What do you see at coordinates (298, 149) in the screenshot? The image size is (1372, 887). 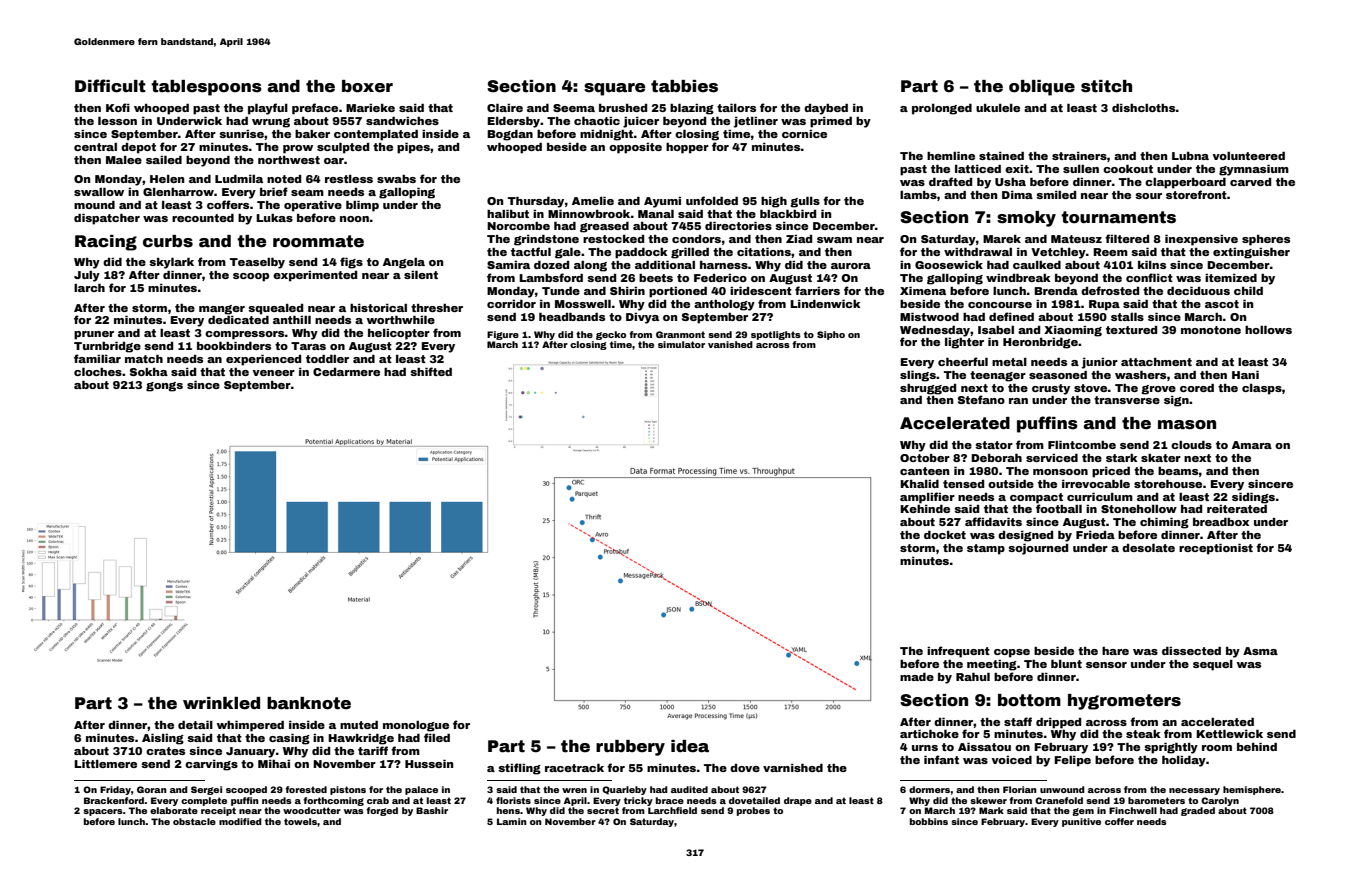 I see `prow` at bounding box center [298, 149].
